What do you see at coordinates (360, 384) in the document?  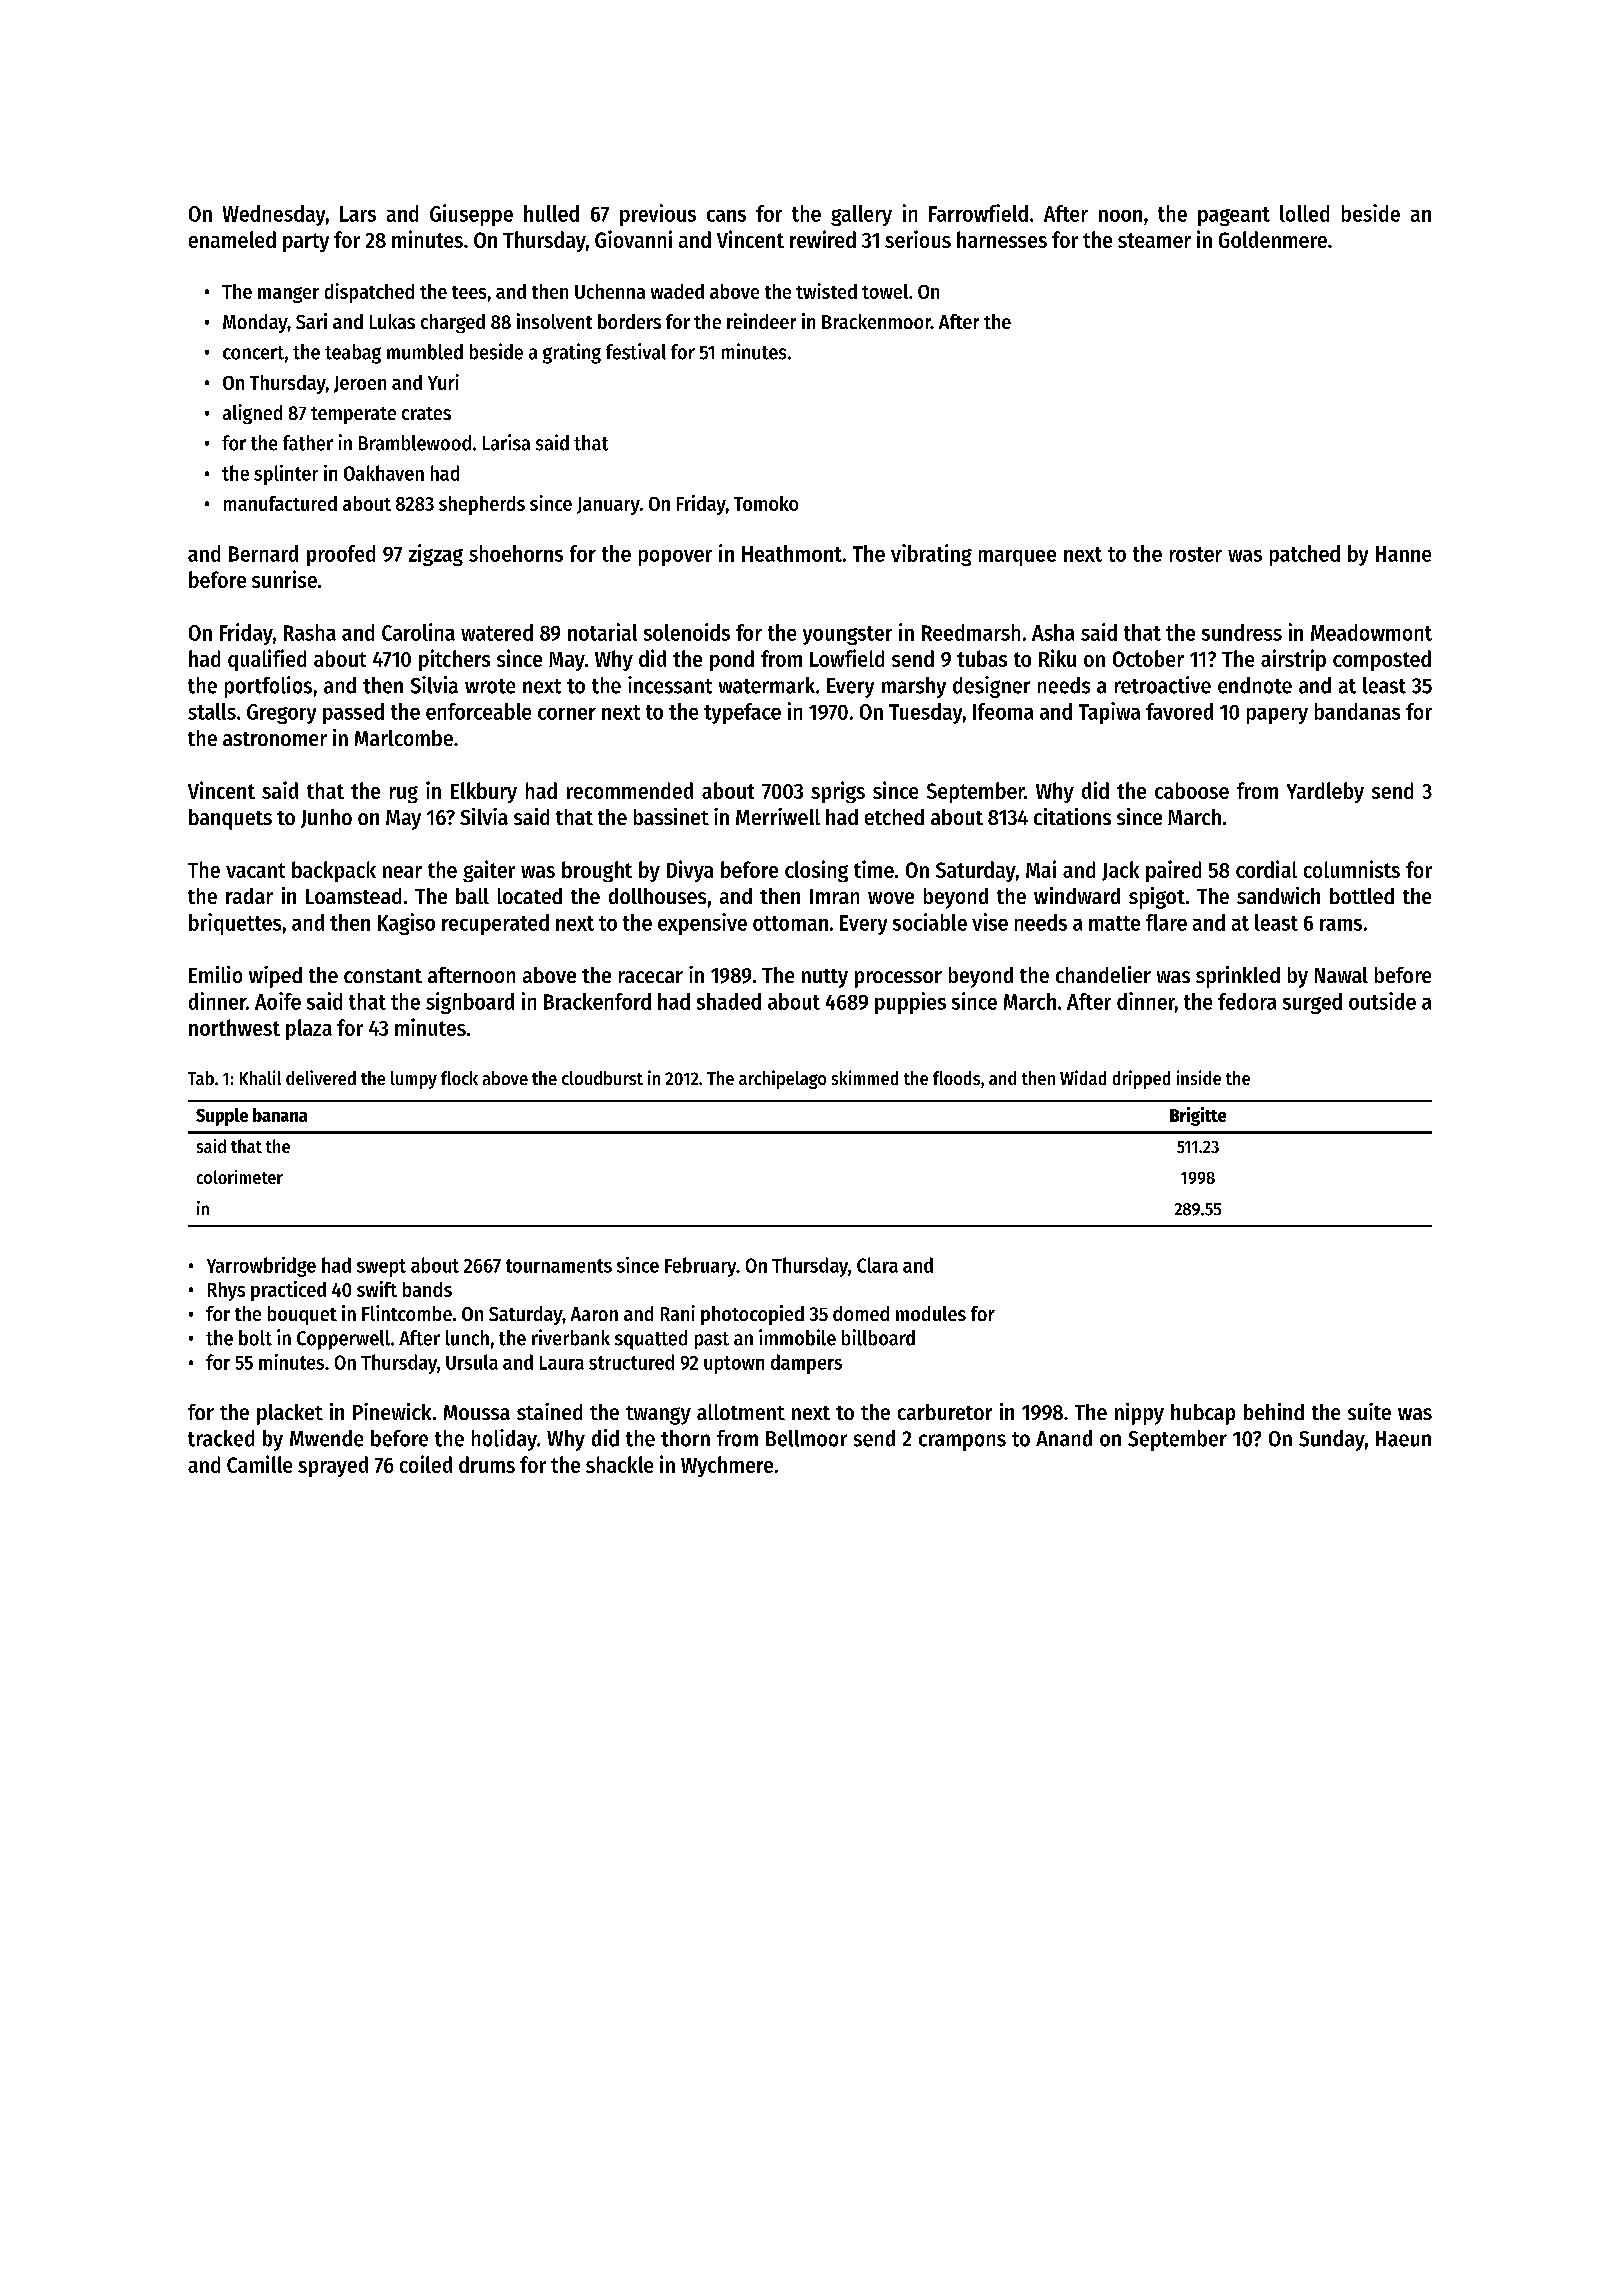 I see `Jeroen` at bounding box center [360, 384].
